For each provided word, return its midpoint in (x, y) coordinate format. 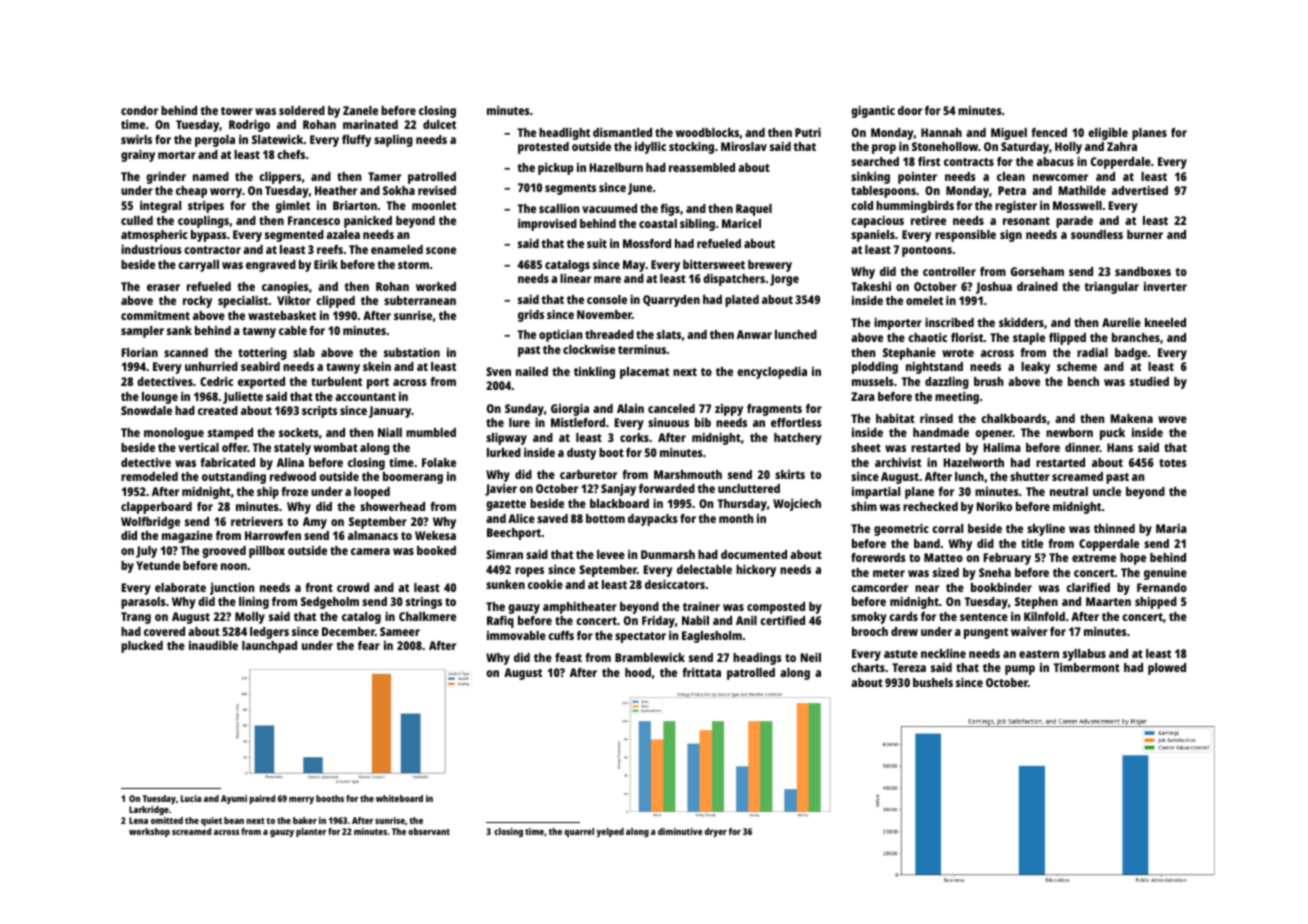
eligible (1108, 134)
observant (429, 831)
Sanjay (618, 490)
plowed (1167, 669)
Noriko (994, 506)
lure (519, 422)
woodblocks (707, 132)
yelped (610, 832)
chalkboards (1014, 418)
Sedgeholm (330, 603)
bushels (933, 682)
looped (372, 493)
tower (237, 111)
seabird (260, 366)
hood (638, 672)
